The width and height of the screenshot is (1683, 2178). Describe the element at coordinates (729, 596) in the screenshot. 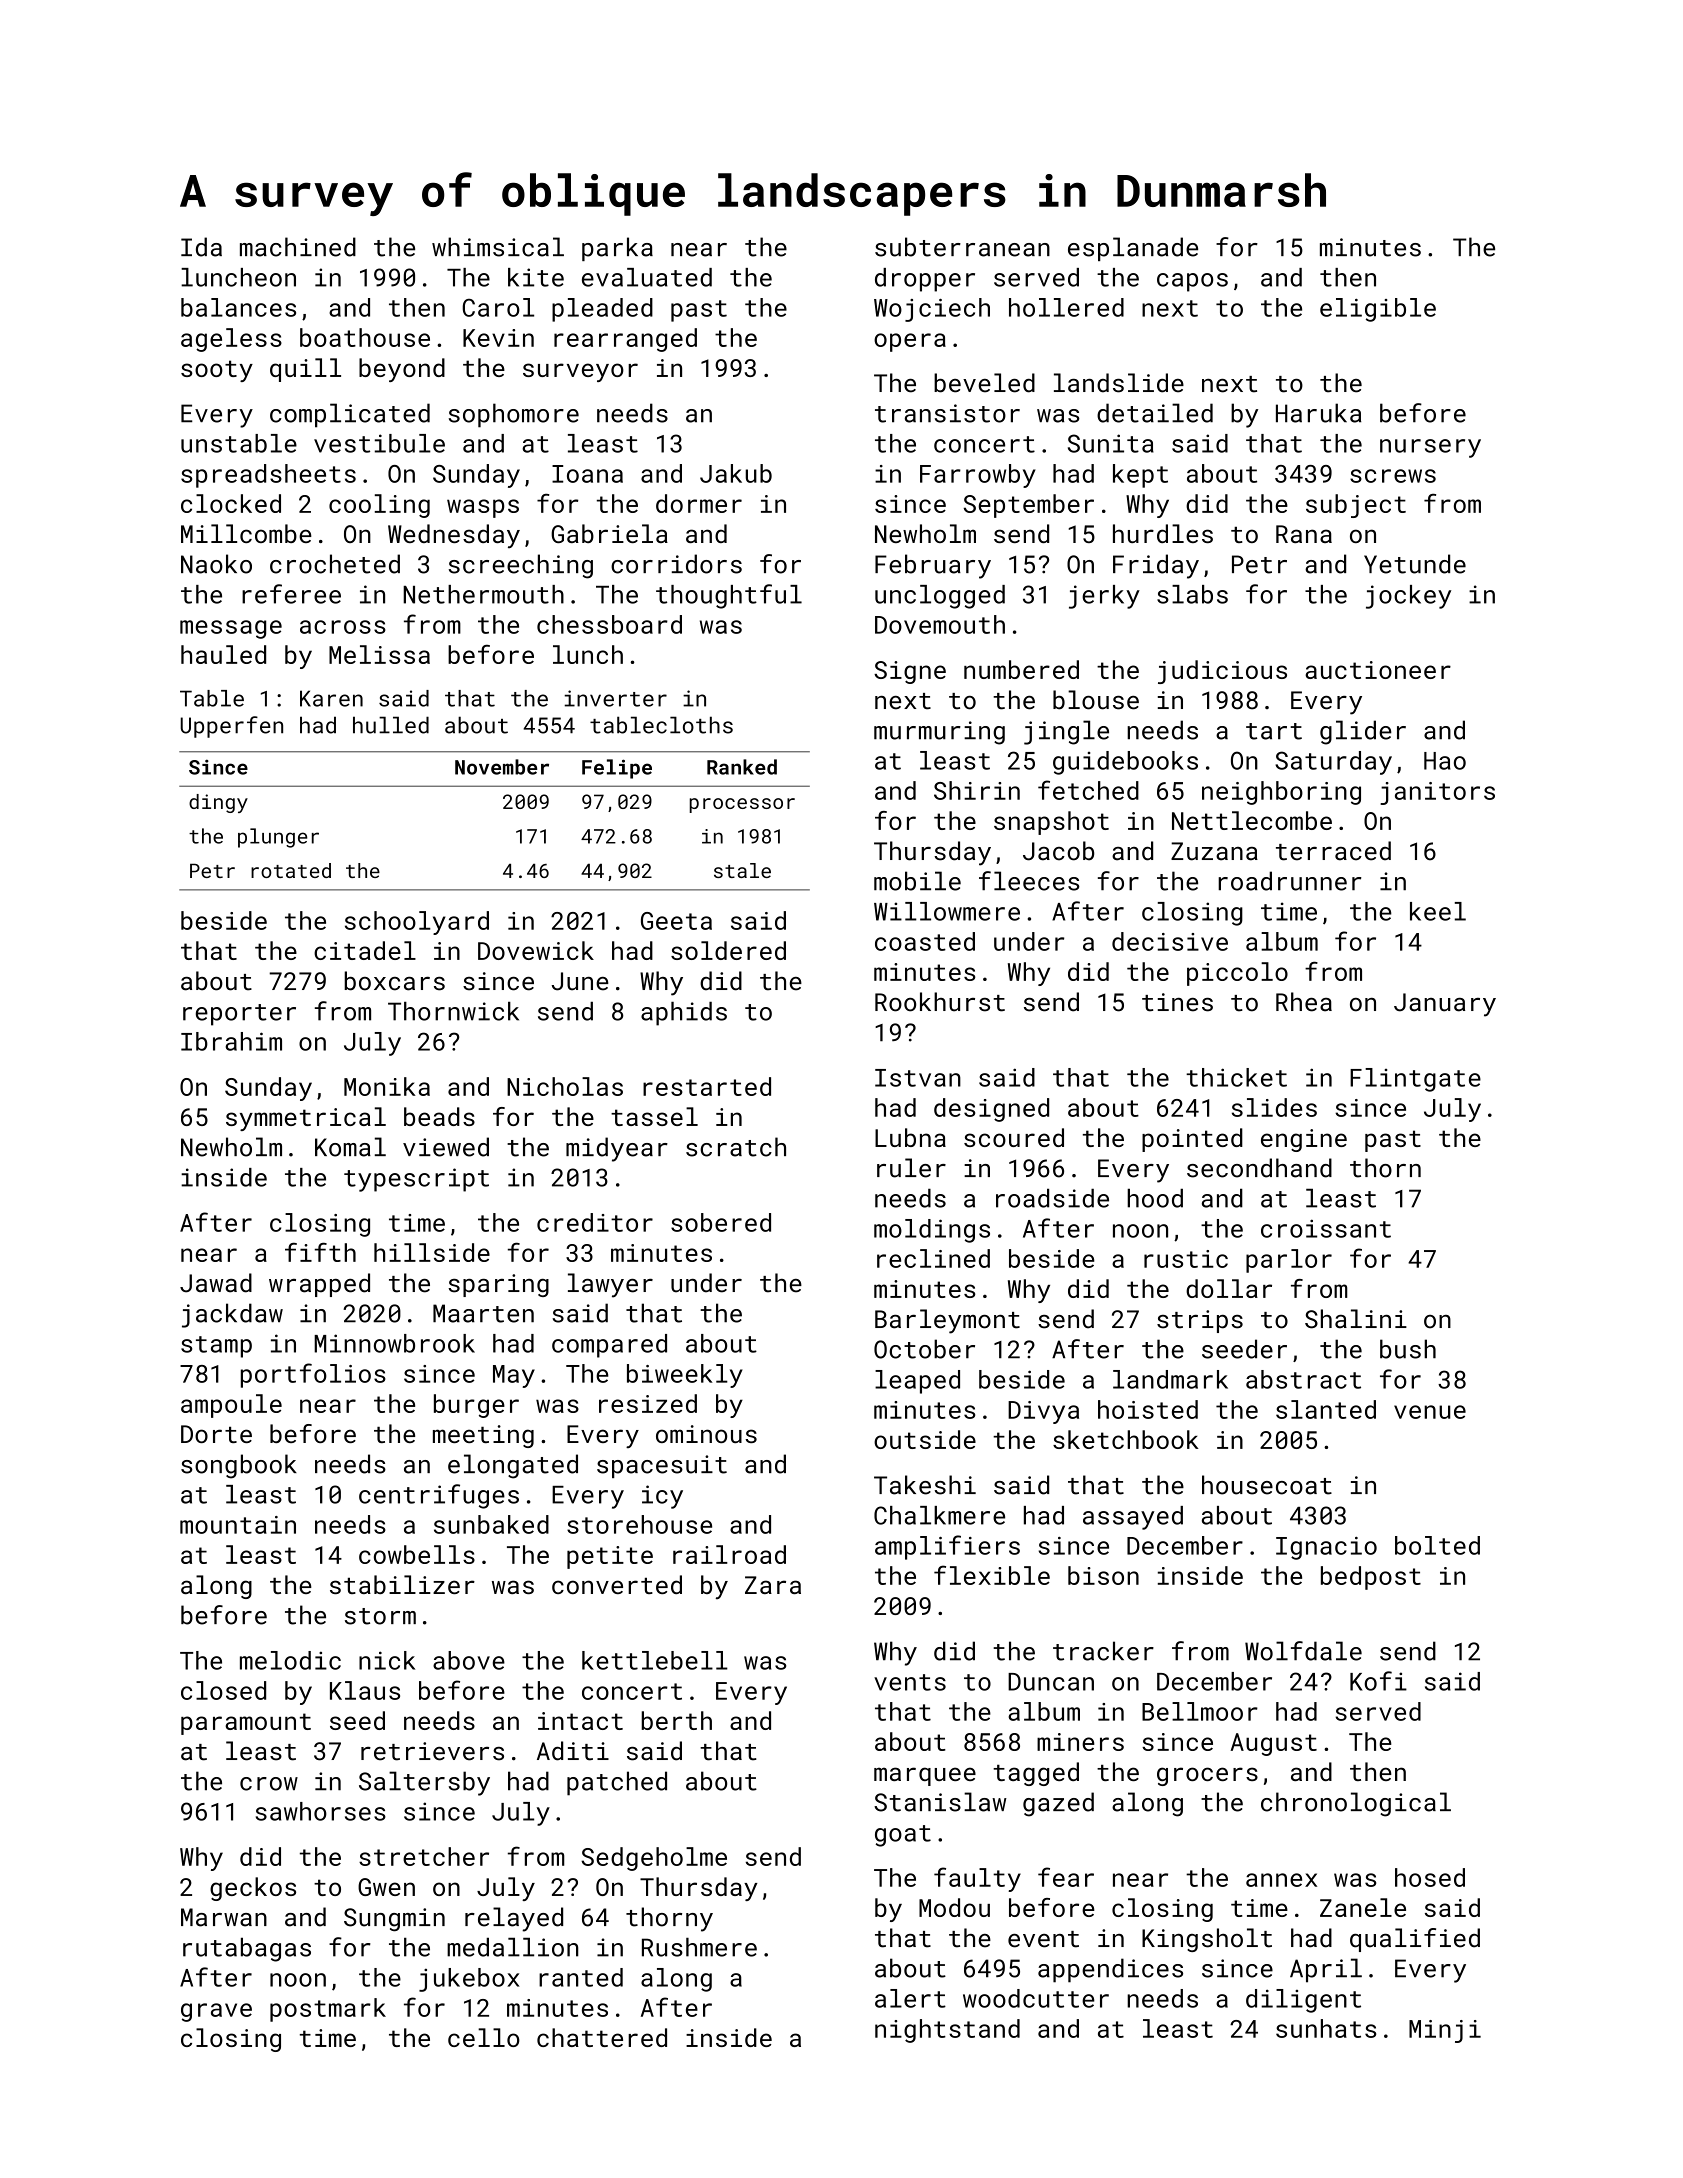

I see `thoughtful` at that location.
